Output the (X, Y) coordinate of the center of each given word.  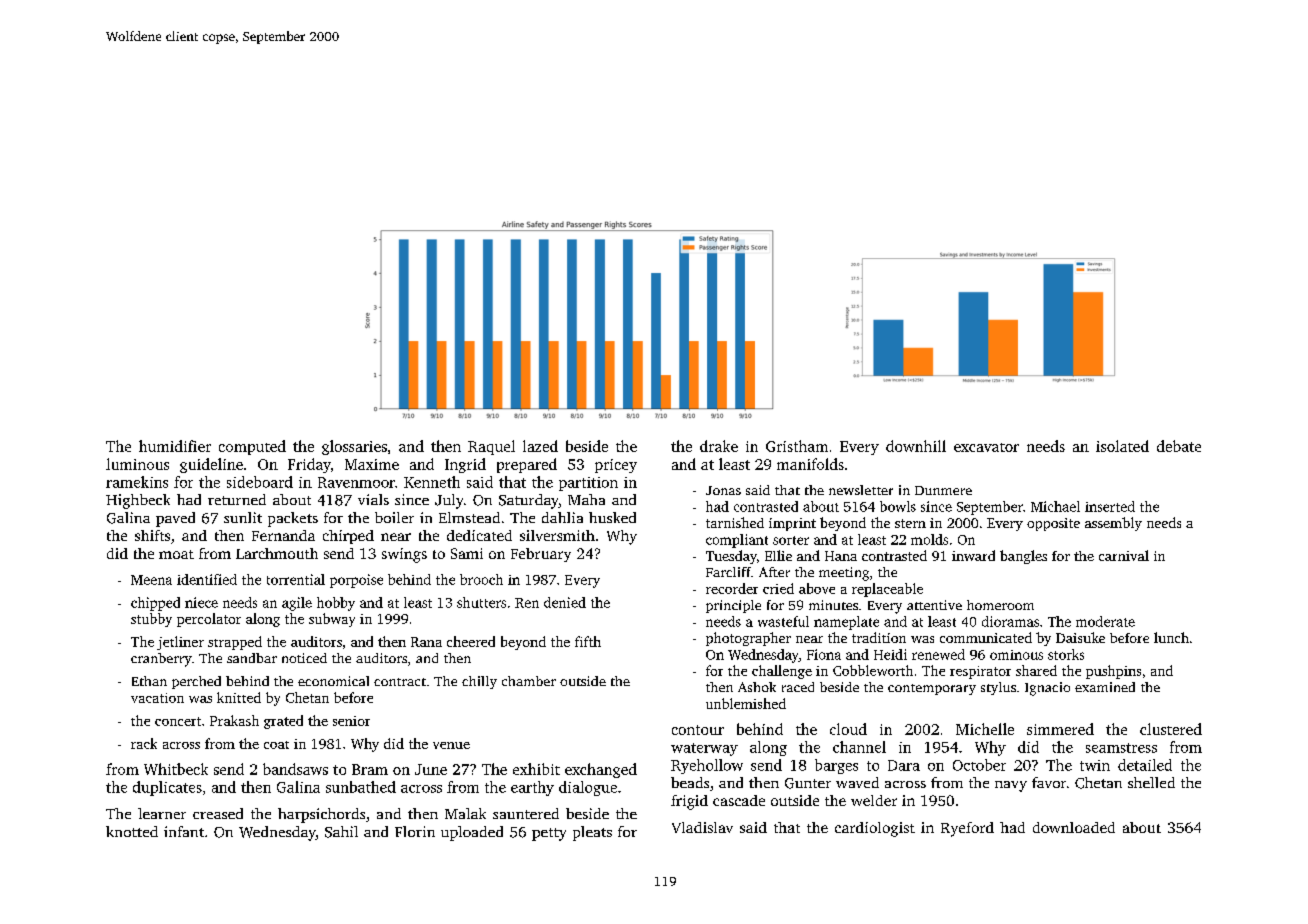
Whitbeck (176, 769)
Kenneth (432, 482)
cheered (471, 641)
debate (1179, 446)
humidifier (175, 446)
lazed (540, 446)
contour (698, 730)
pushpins (1113, 672)
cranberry (161, 660)
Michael (1055, 506)
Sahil (341, 832)
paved (175, 519)
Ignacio (1047, 689)
